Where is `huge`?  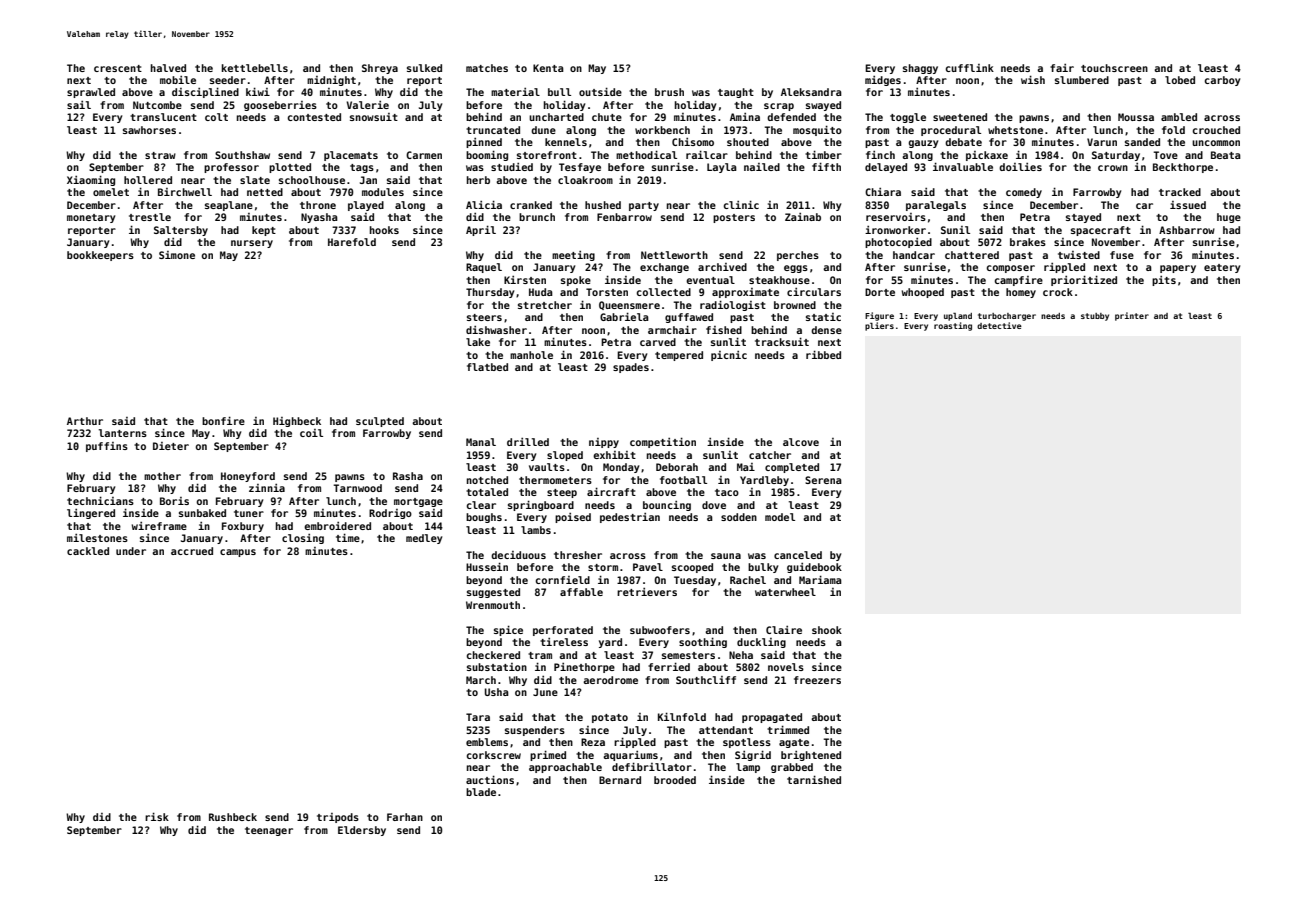 huge is located at coordinates (1229, 218).
